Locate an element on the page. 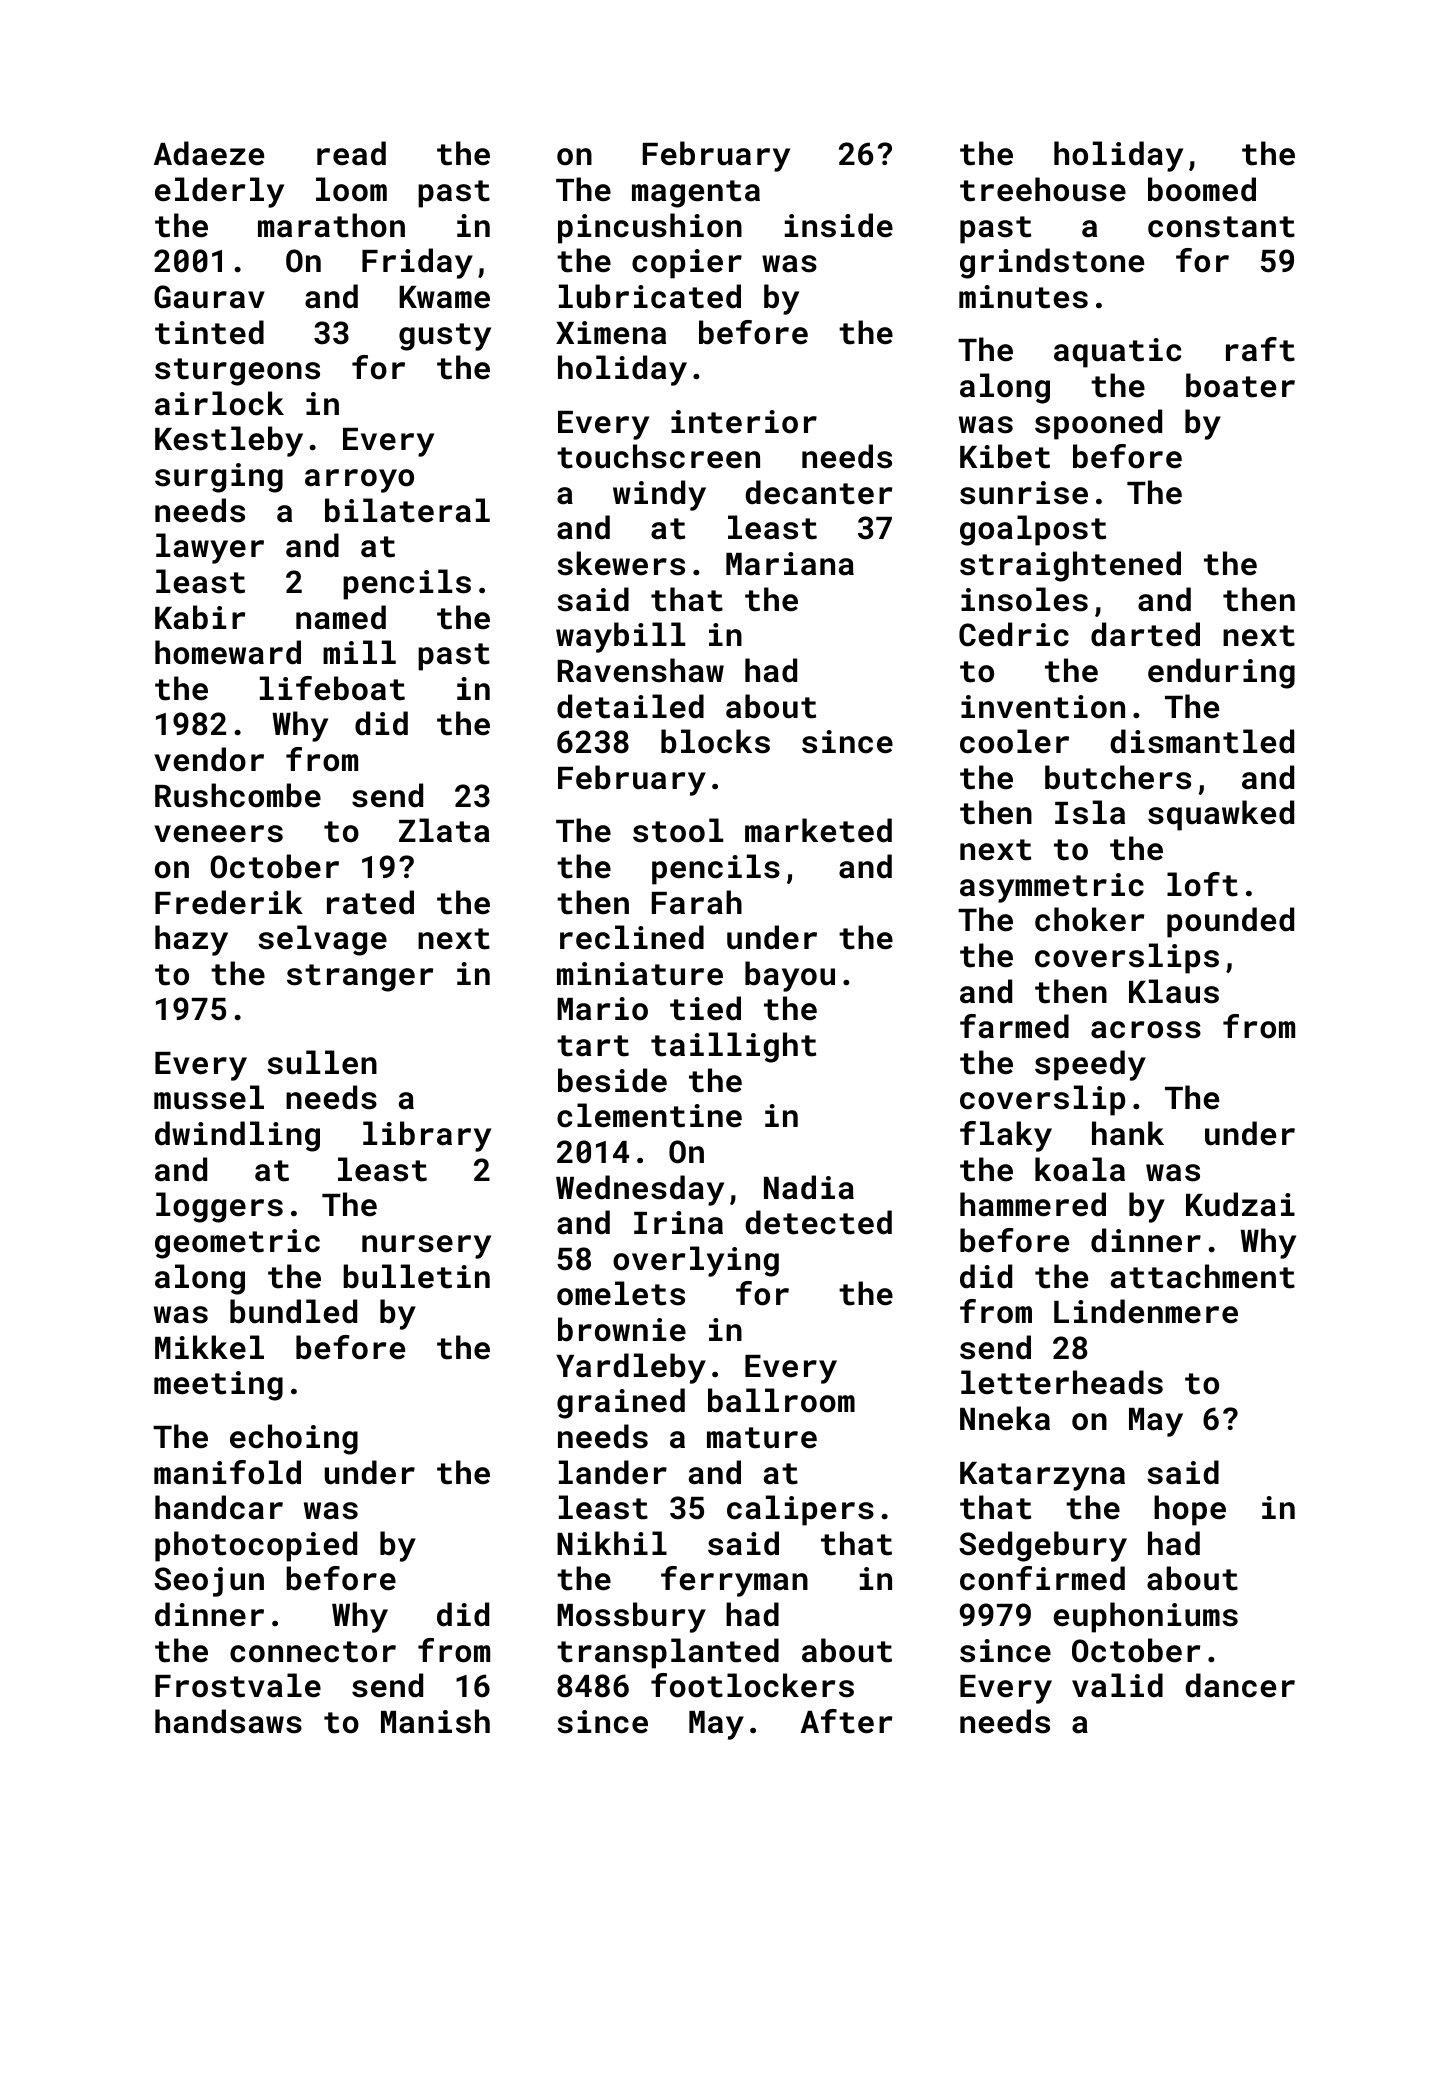 This page has height=2100, width=1450. asymmetric is located at coordinates (1052, 888).
